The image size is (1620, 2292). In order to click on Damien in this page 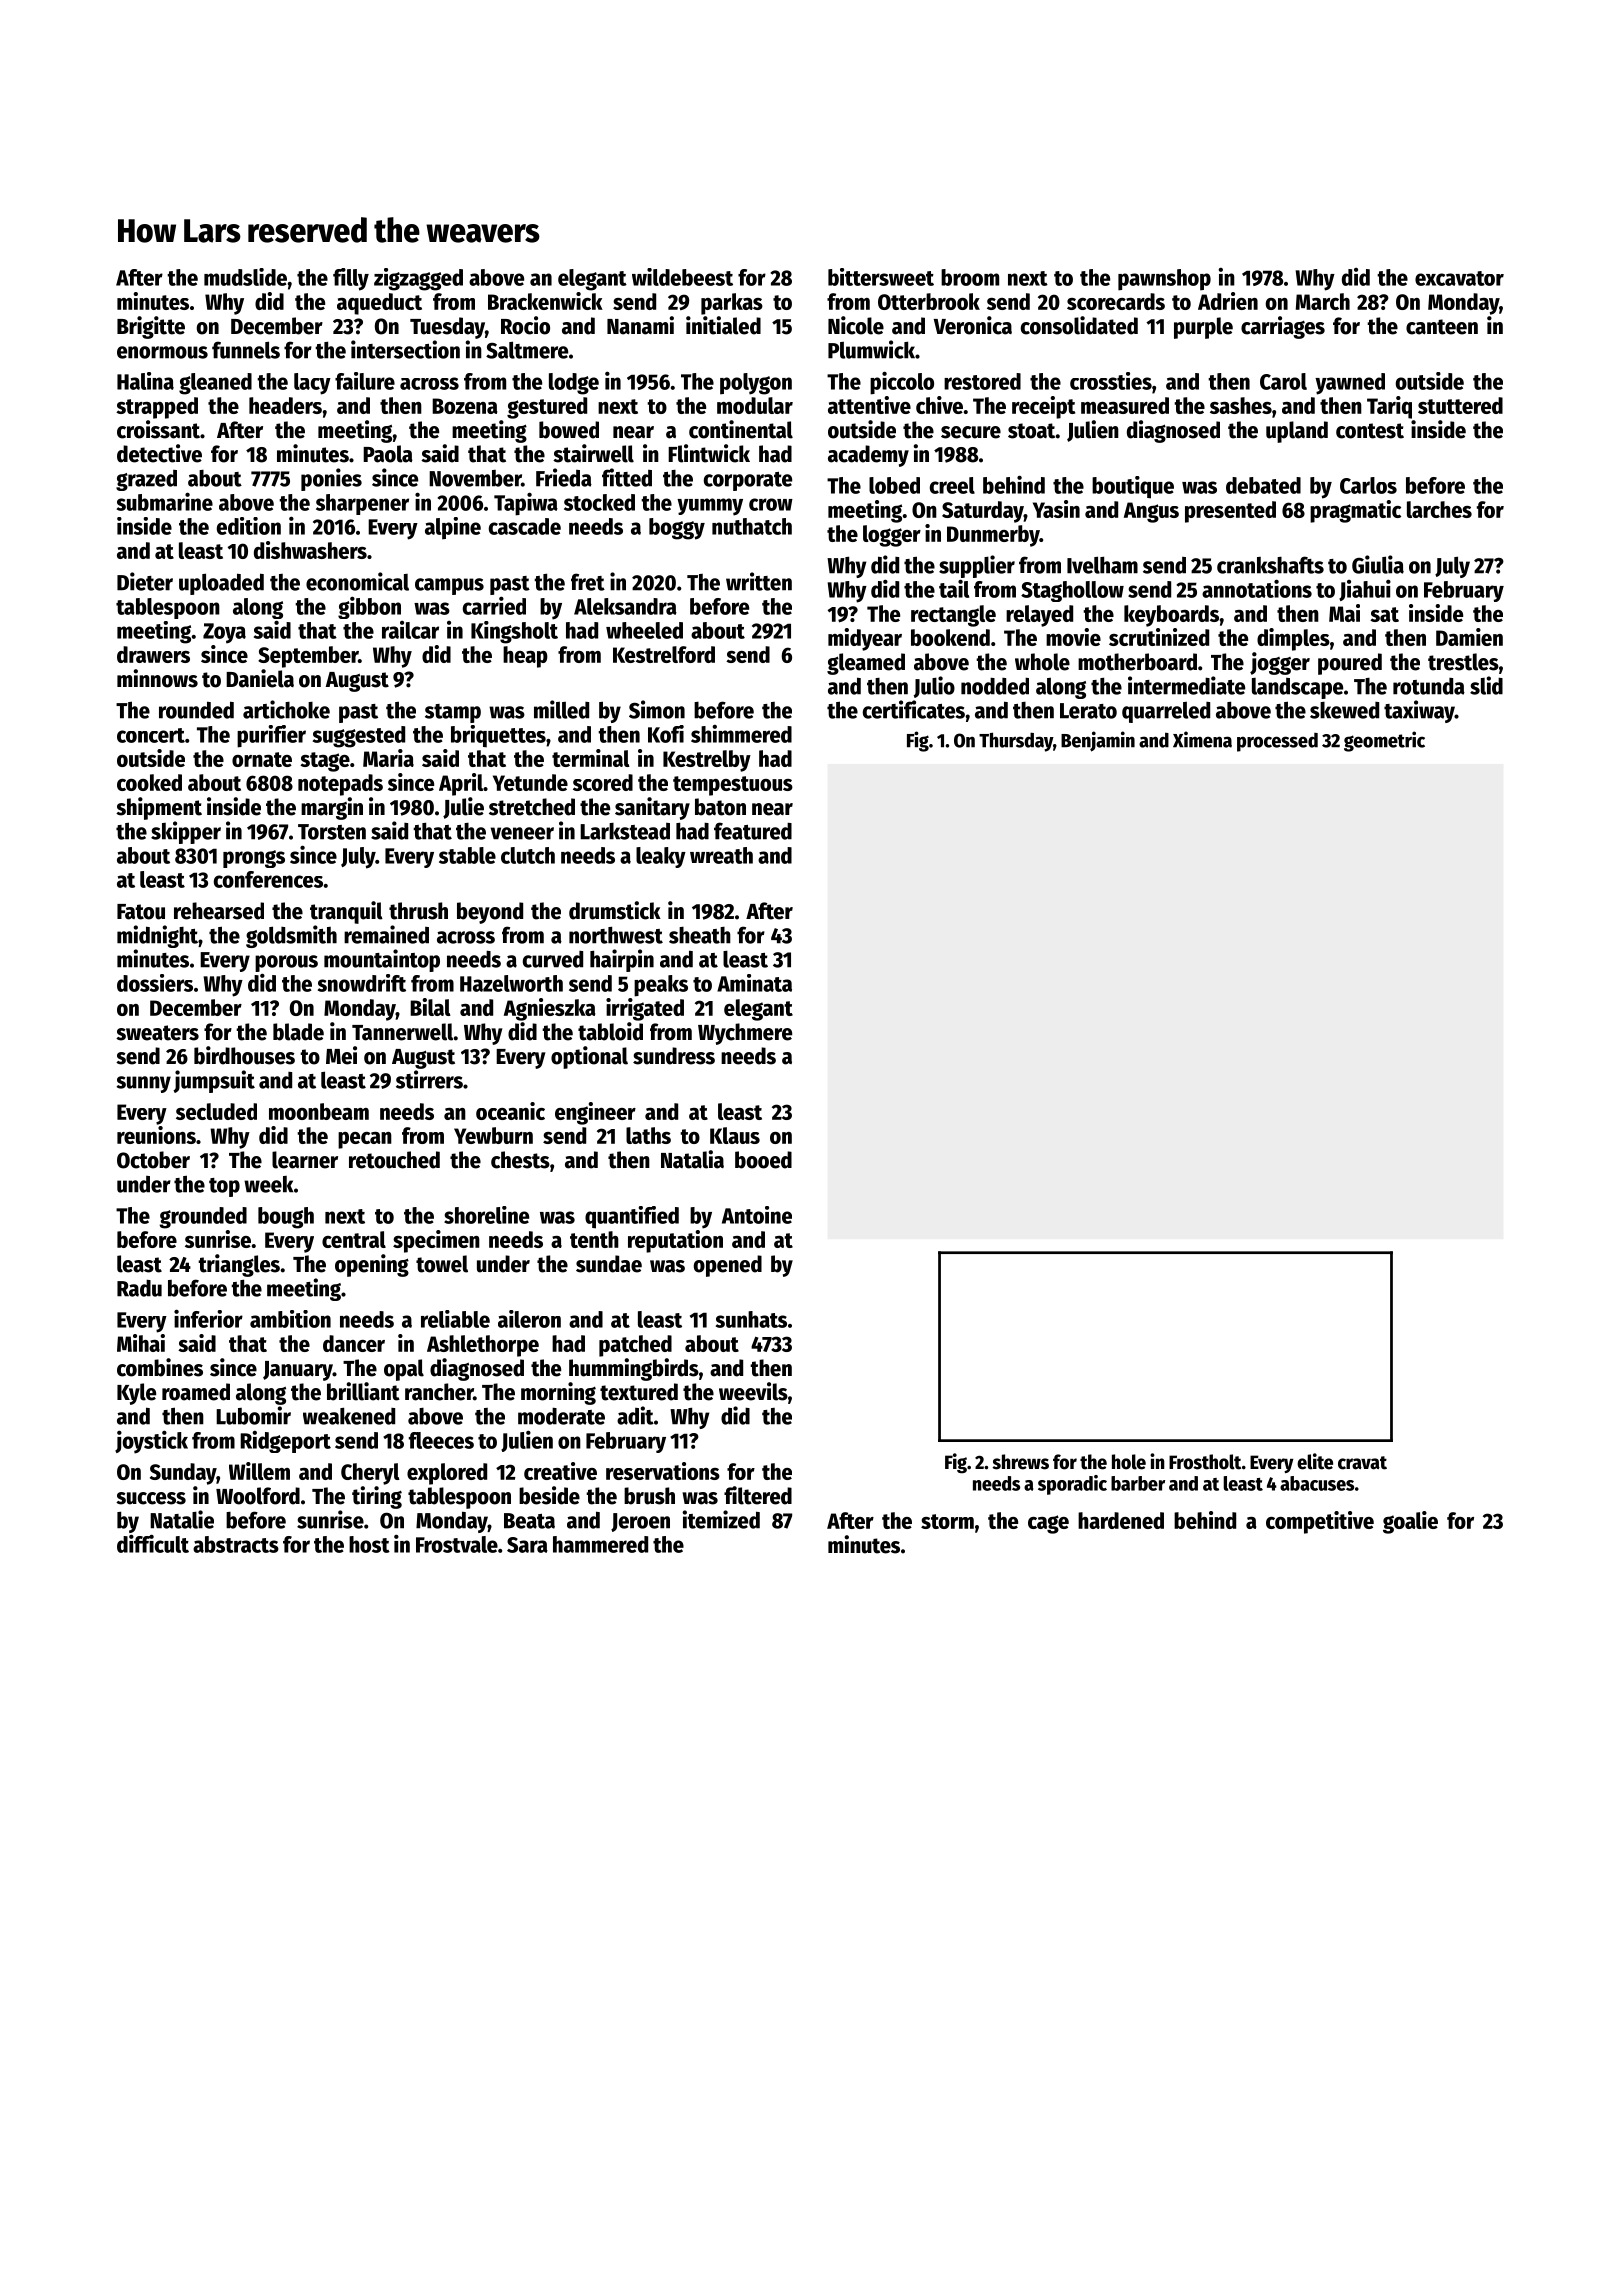, I will do `click(1469, 637)`.
